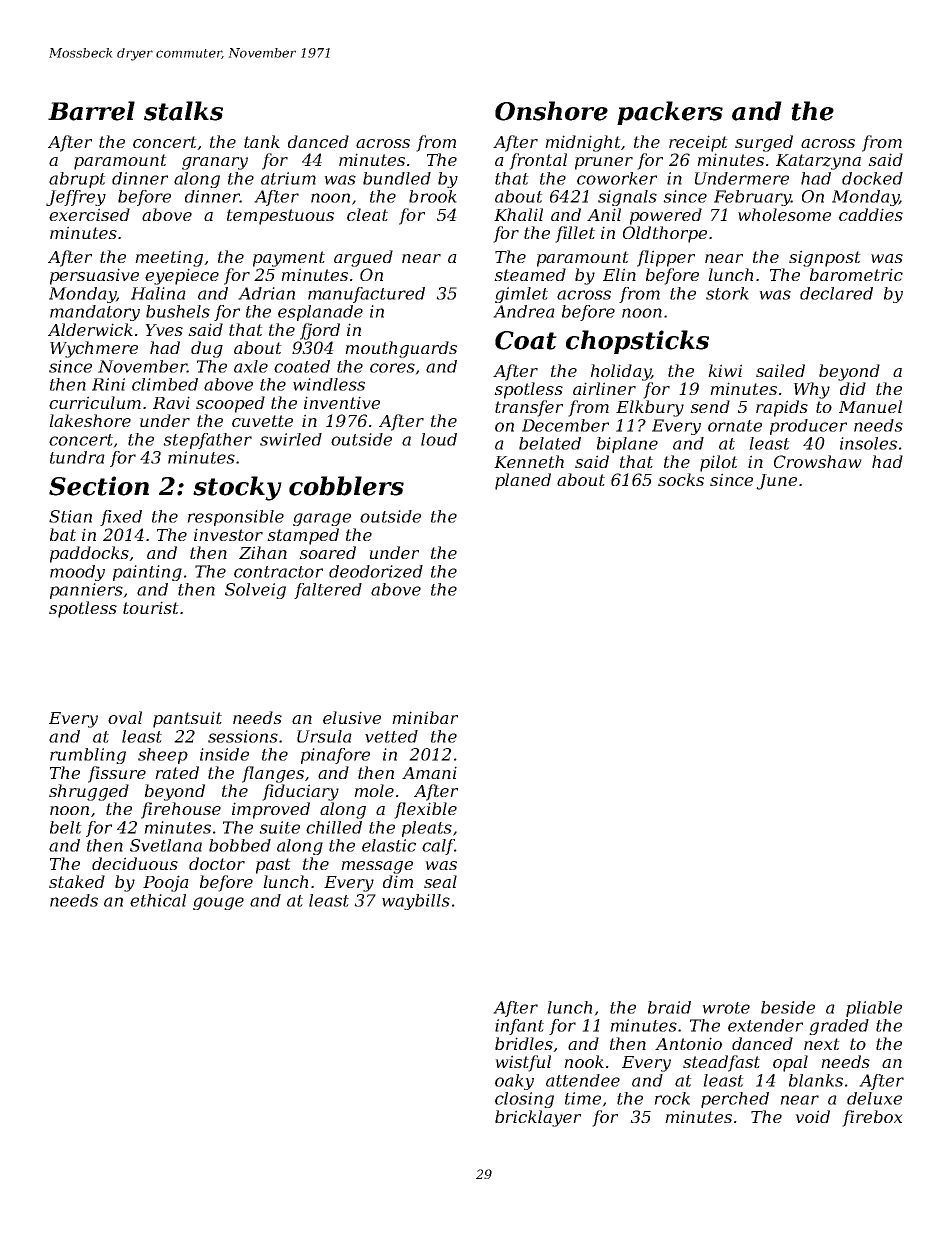 The height and width of the screenshot is (1233, 952). I want to click on belated, so click(550, 443).
